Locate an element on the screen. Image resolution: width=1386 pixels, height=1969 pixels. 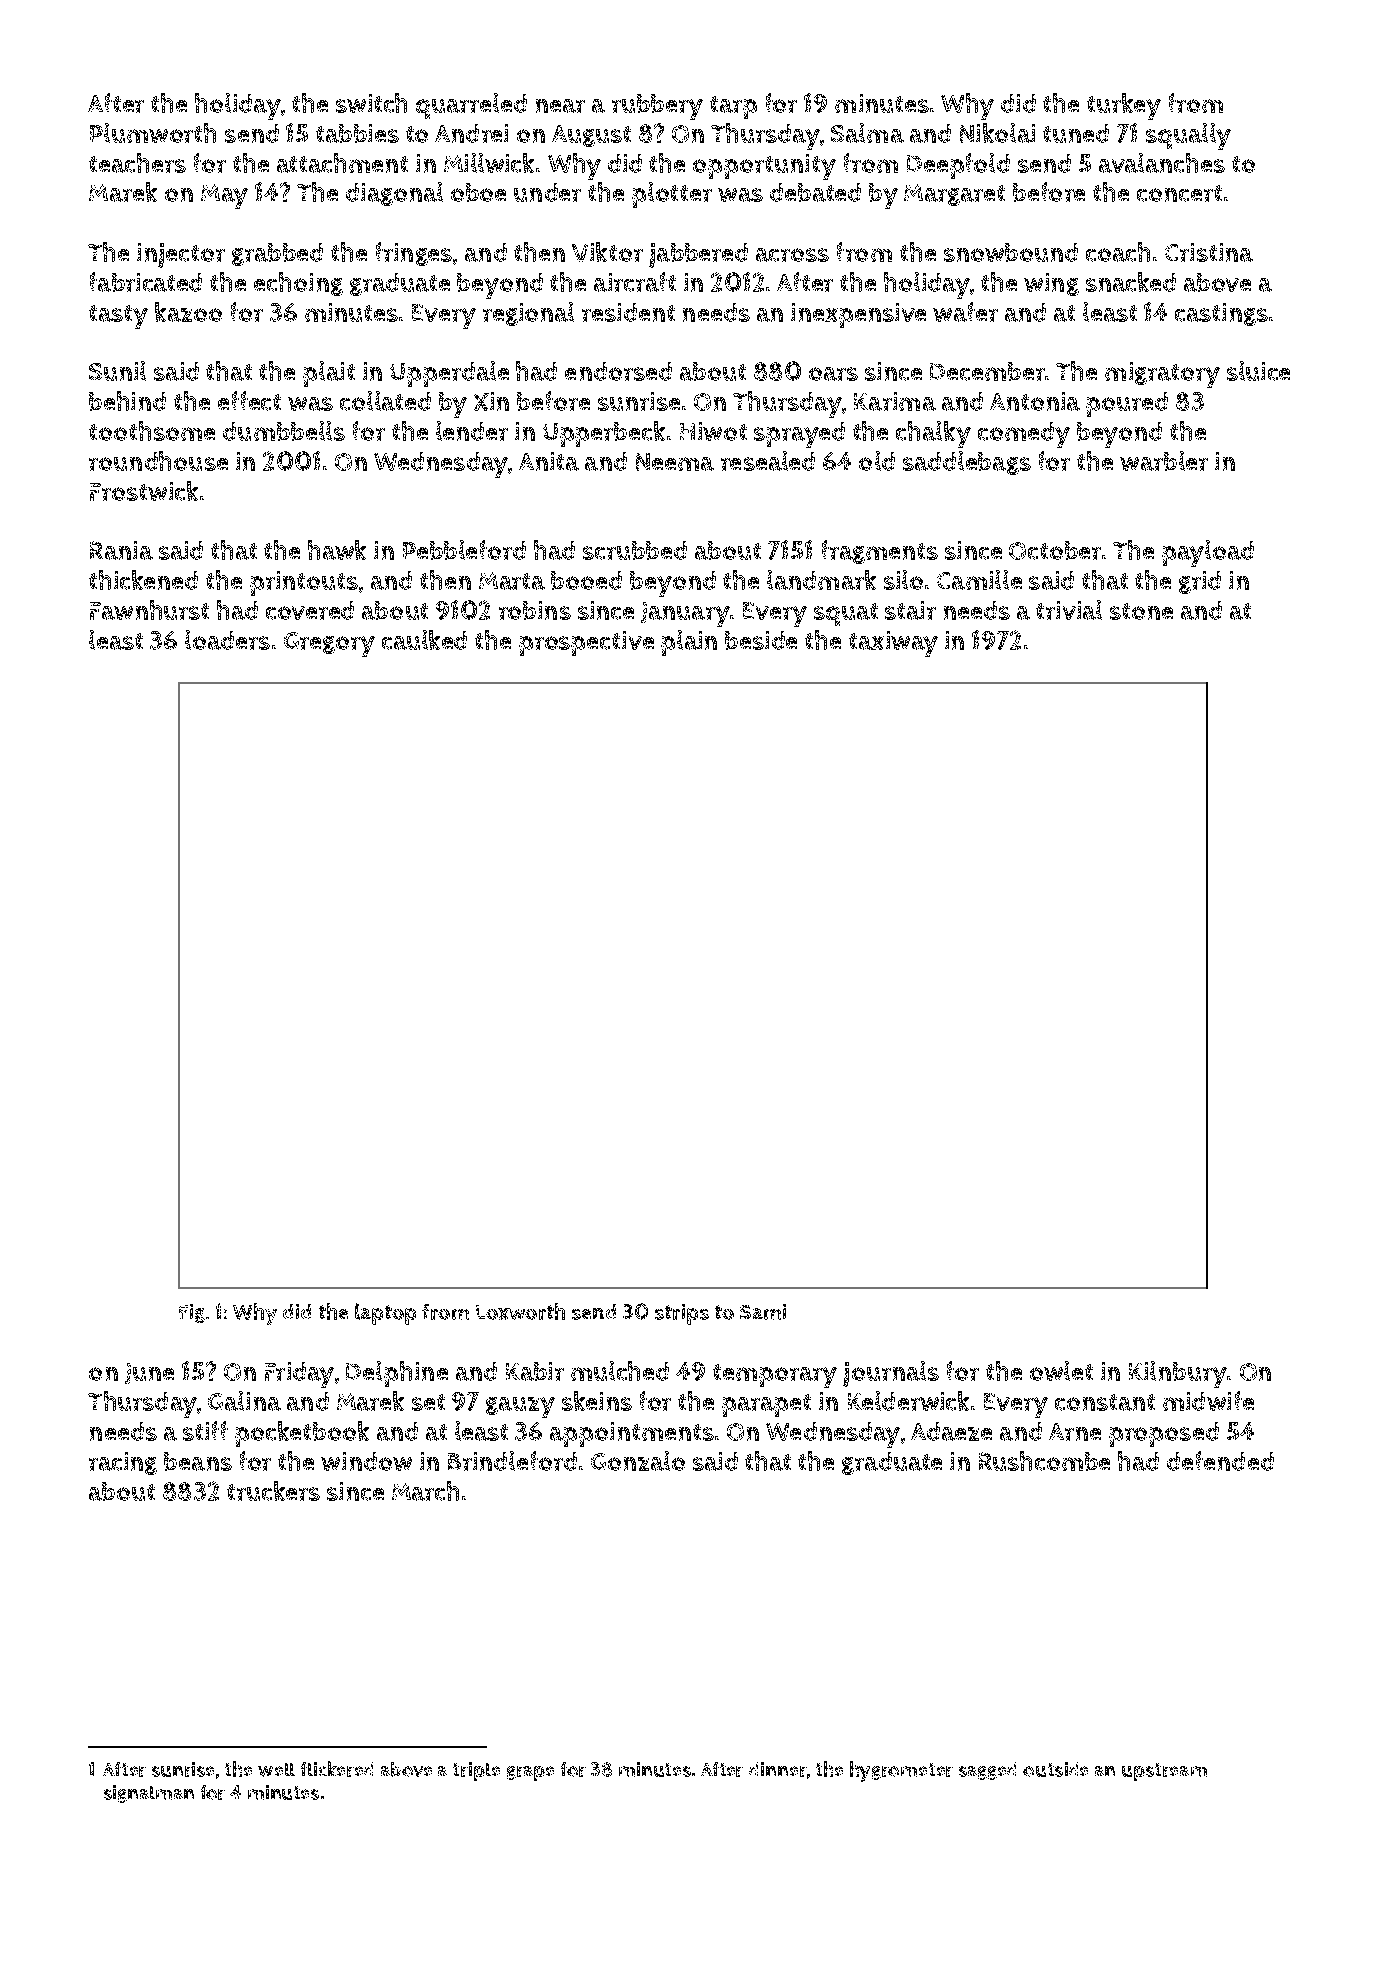
Gregory is located at coordinates (329, 644).
